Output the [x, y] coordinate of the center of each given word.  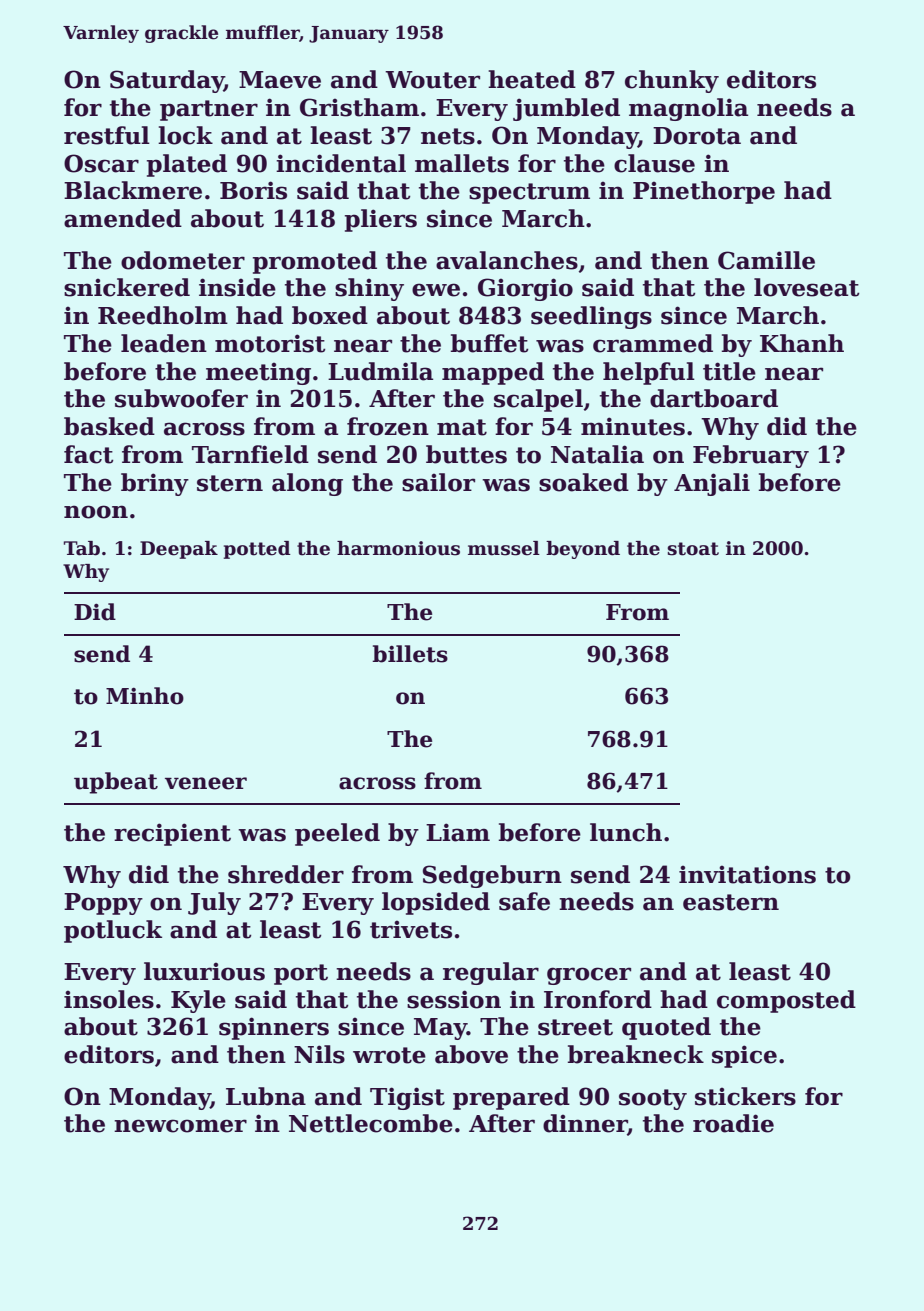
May [440, 1029]
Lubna [266, 1096]
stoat [693, 549]
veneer [206, 783]
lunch [626, 832]
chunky [672, 81]
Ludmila [380, 371]
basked [109, 426]
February [751, 456]
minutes [633, 426]
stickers [745, 1096]
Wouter [432, 80]
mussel [504, 548]
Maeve [280, 80]
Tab [82, 548]
